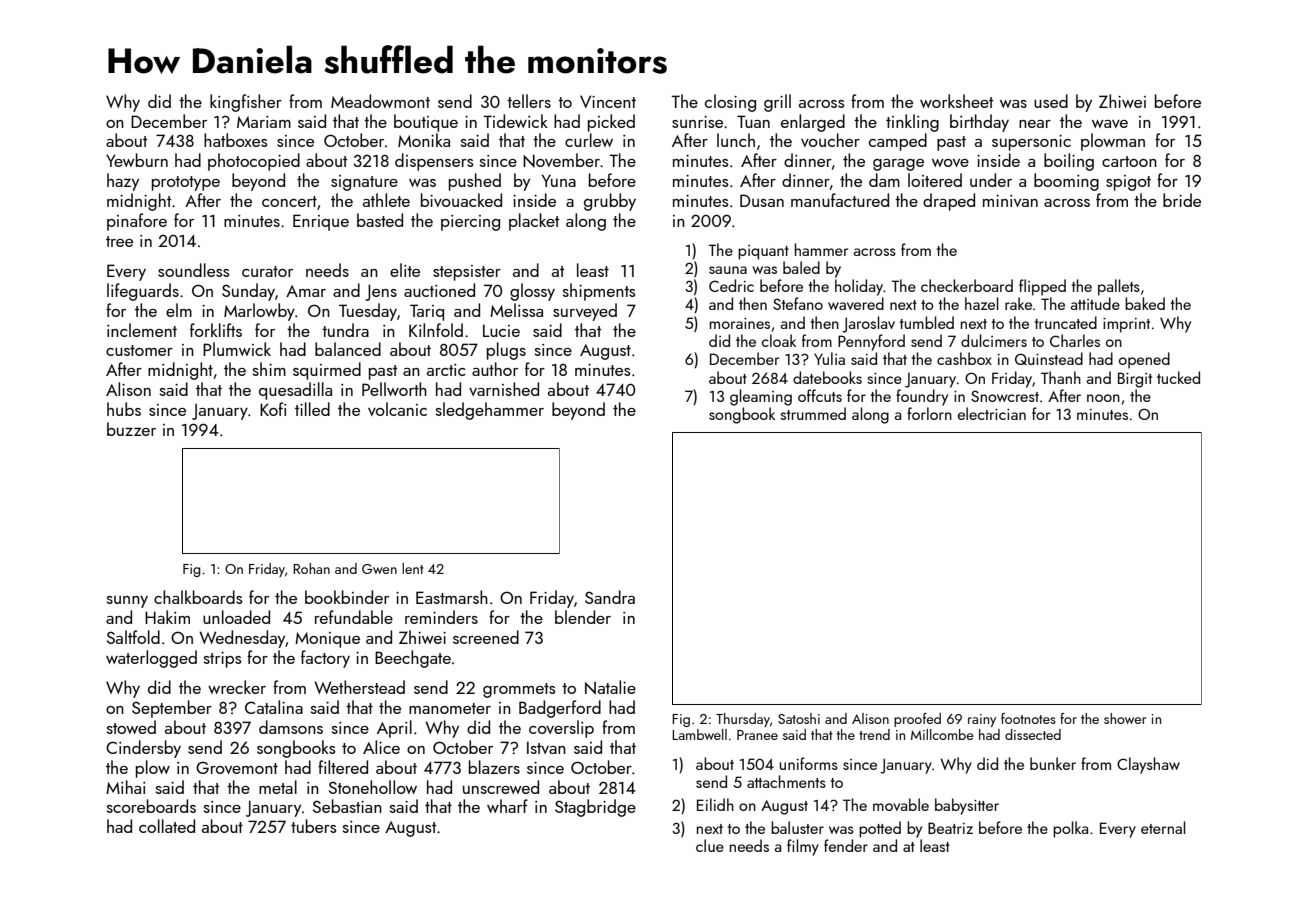 This screenshot has width=1308, height=924. What do you see at coordinates (127, 602) in the screenshot?
I see `sunny` at bounding box center [127, 602].
